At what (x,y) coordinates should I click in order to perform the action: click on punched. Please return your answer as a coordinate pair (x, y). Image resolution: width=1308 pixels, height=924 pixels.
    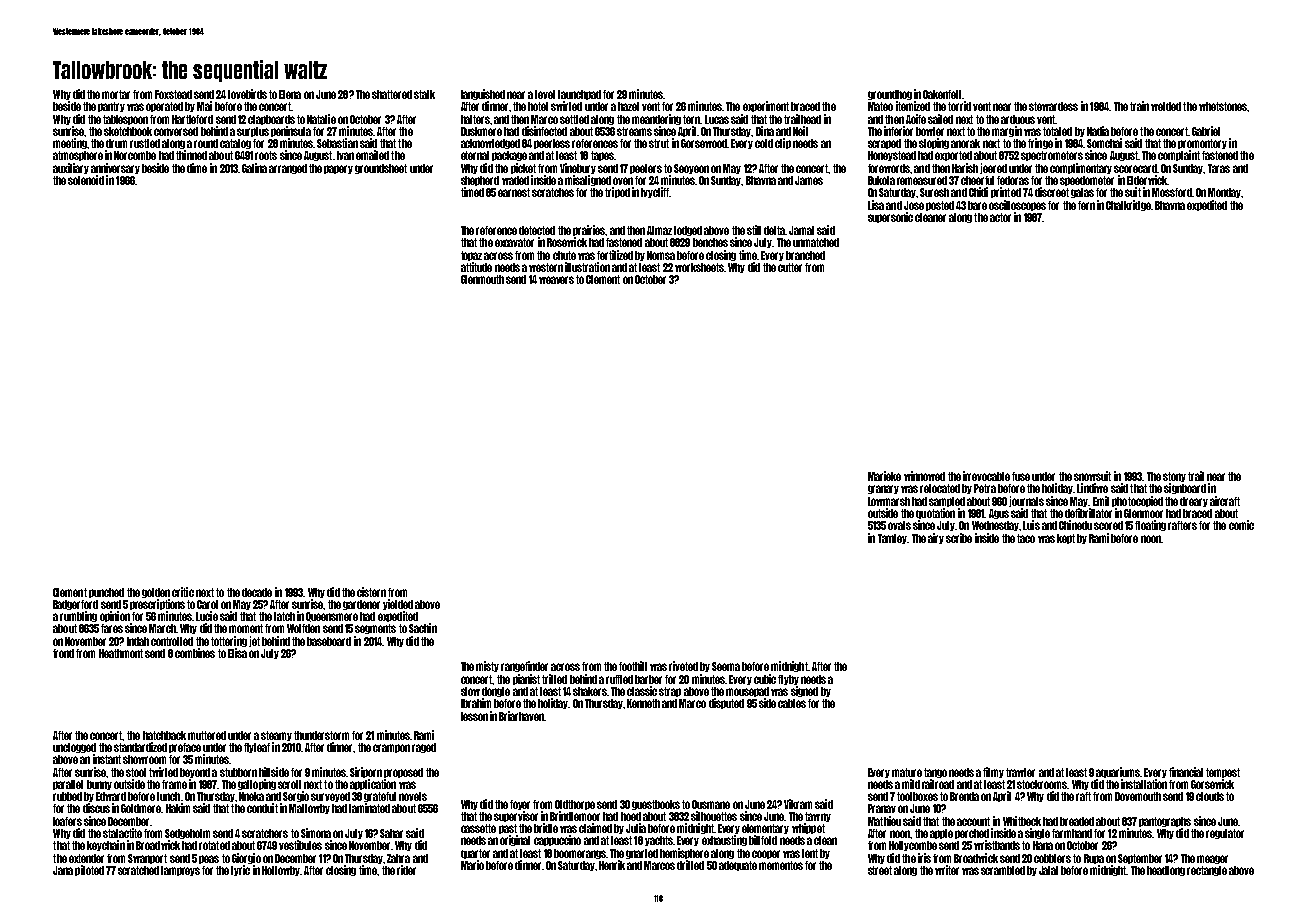
    Looking at the image, I should click on (106, 593).
